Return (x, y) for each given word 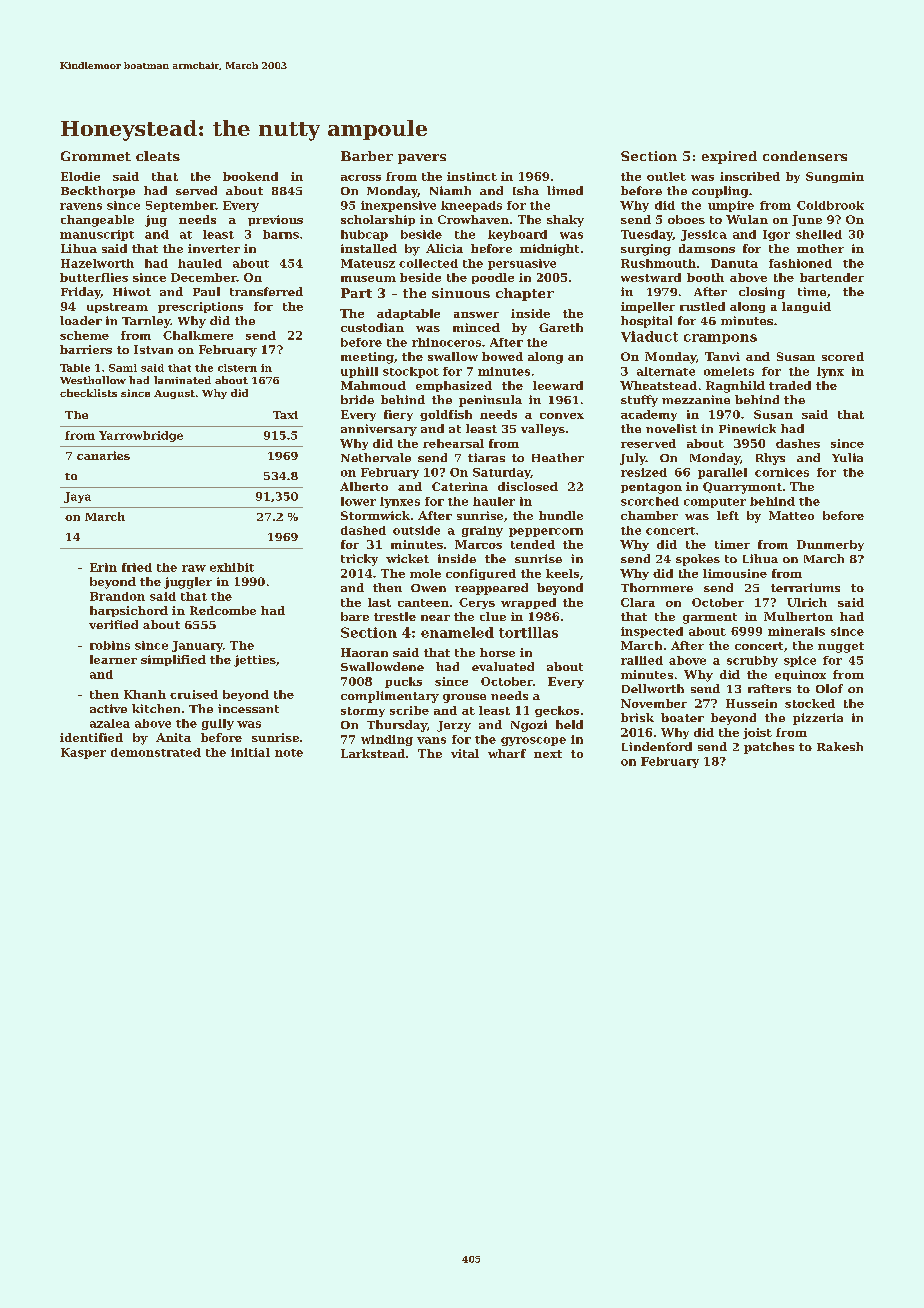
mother (820, 248)
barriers (86, 349)
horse (497, 652)
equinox (800, 675)
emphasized (454, 386)
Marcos (478, 544)
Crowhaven (473, 219)
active (108, 708)
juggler (188, 583)
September (180, 206)
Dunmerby (830, 545)
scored (843, 356)
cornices (782, 472)
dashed (363, 530)
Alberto (364, 486)
